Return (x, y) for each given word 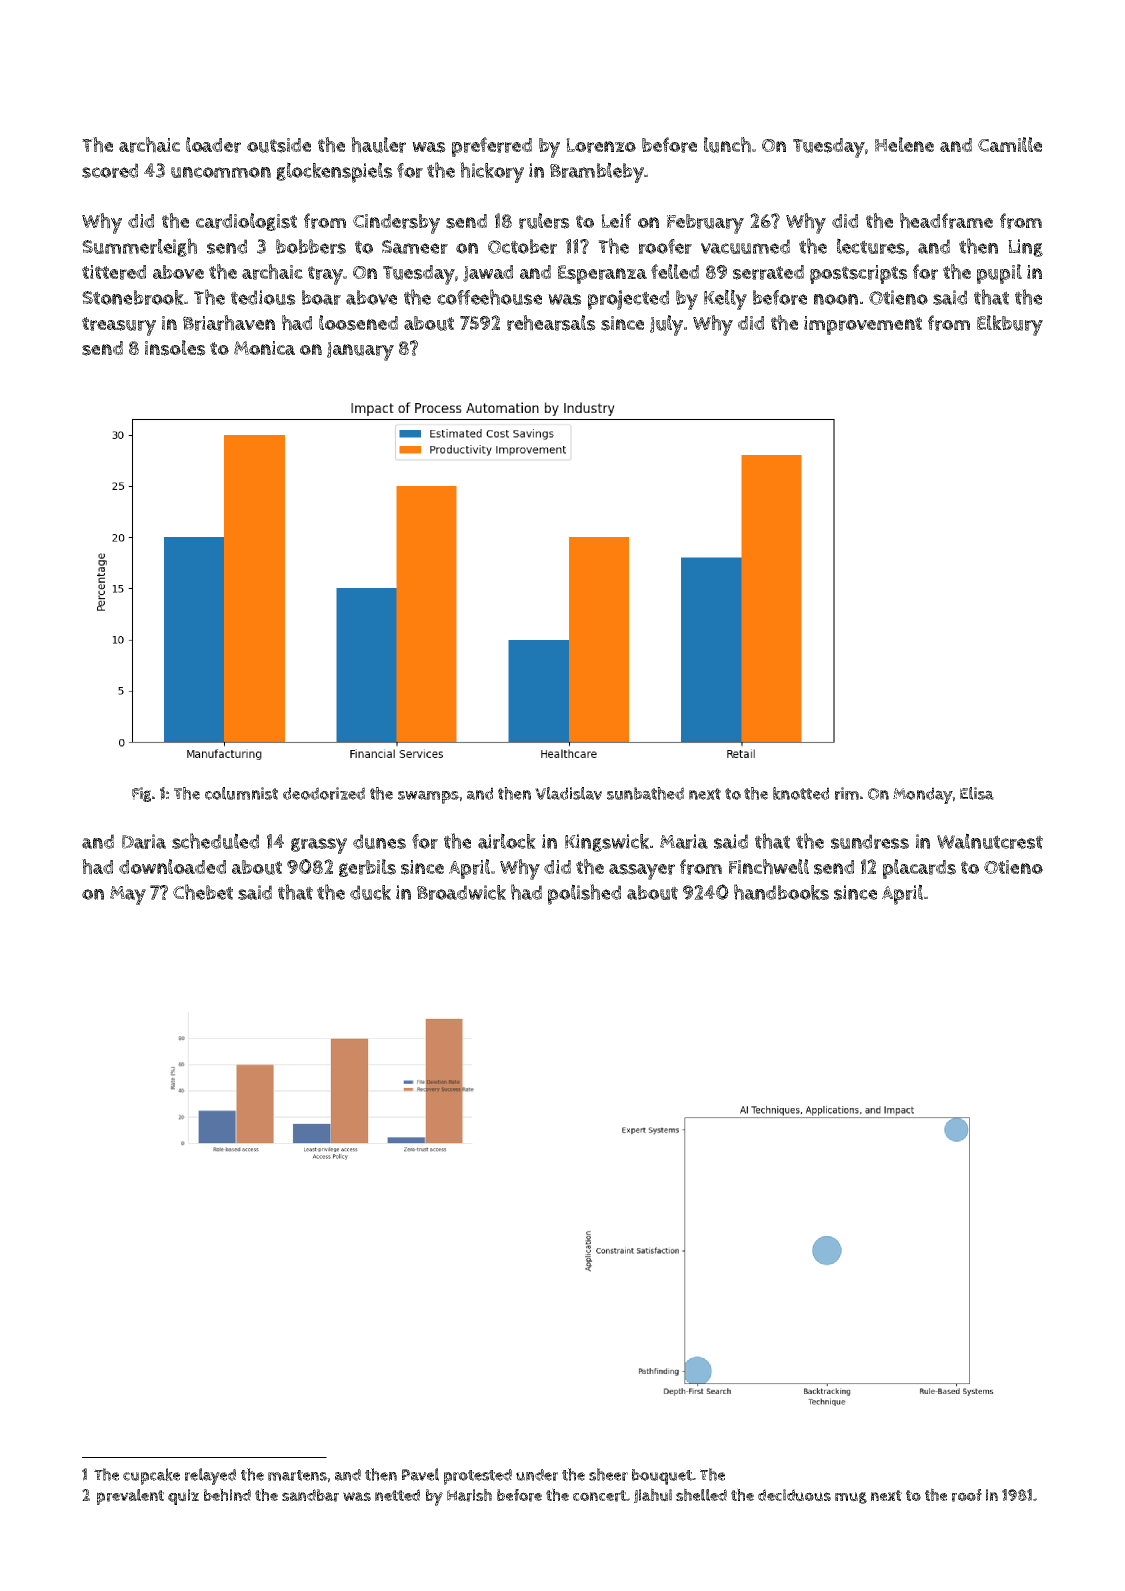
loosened (358, 323)
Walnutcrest (990, 841)
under (537, 1475)
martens (297, 1475)
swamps (428, 797)
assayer (642, 872)
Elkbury (1010, 325)
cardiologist (246, 222)
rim (847, 793)
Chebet (203, 892)
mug (851, 1498)
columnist (241, 793)
